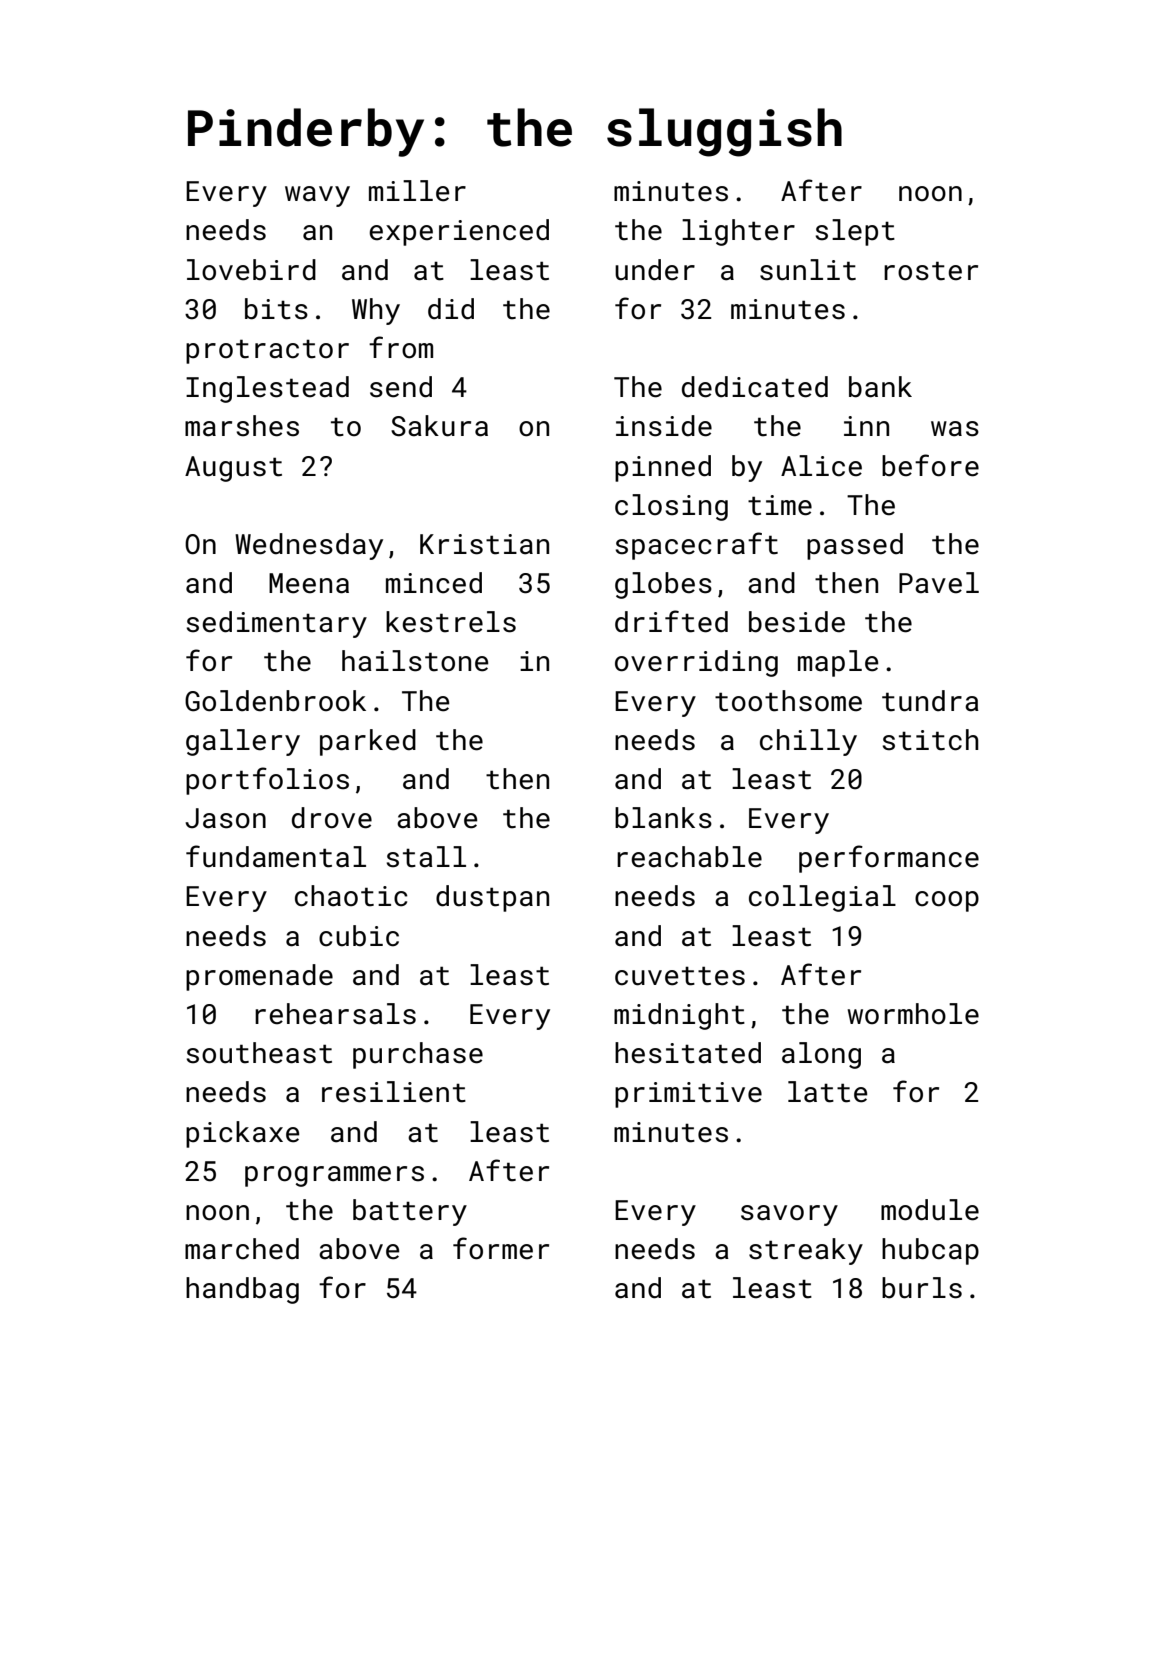 This screenshot has width=1165, height=1654. What do you see at coordinates (930, 1210) in the screenshot?
I see `module` at bounding box center [930, 1210].
